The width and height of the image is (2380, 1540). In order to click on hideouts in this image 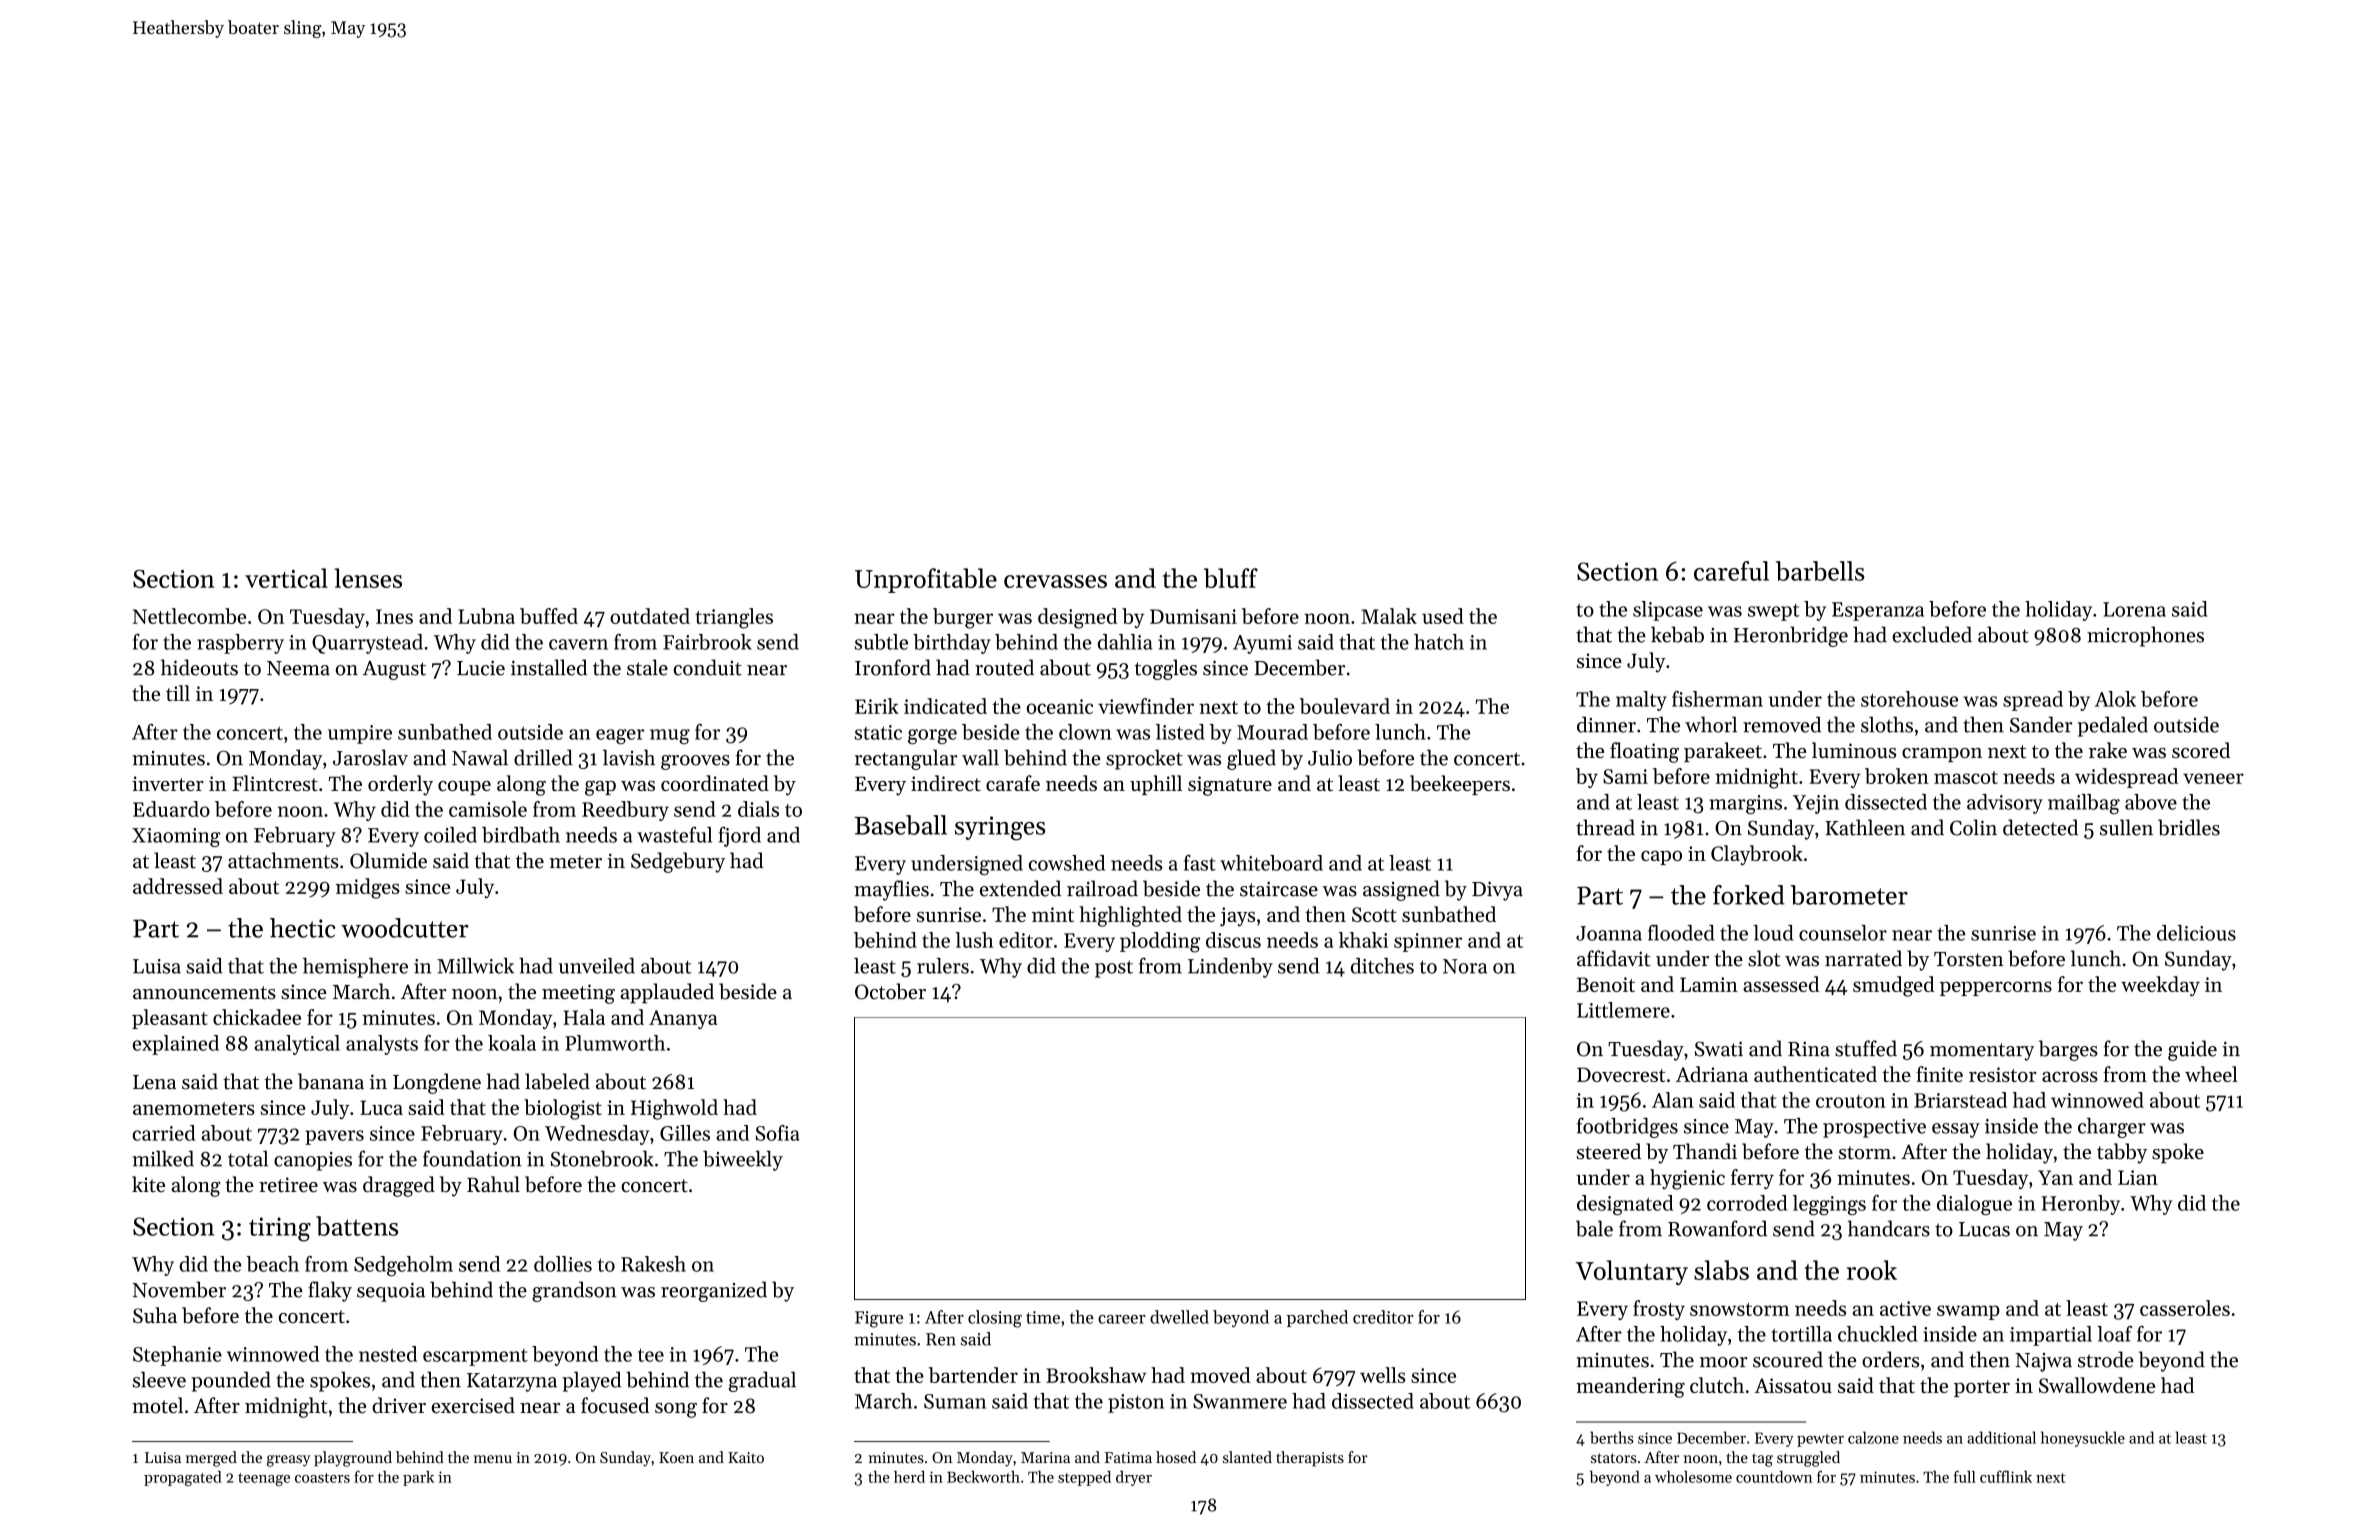, I will do `click(199, 667)`.
